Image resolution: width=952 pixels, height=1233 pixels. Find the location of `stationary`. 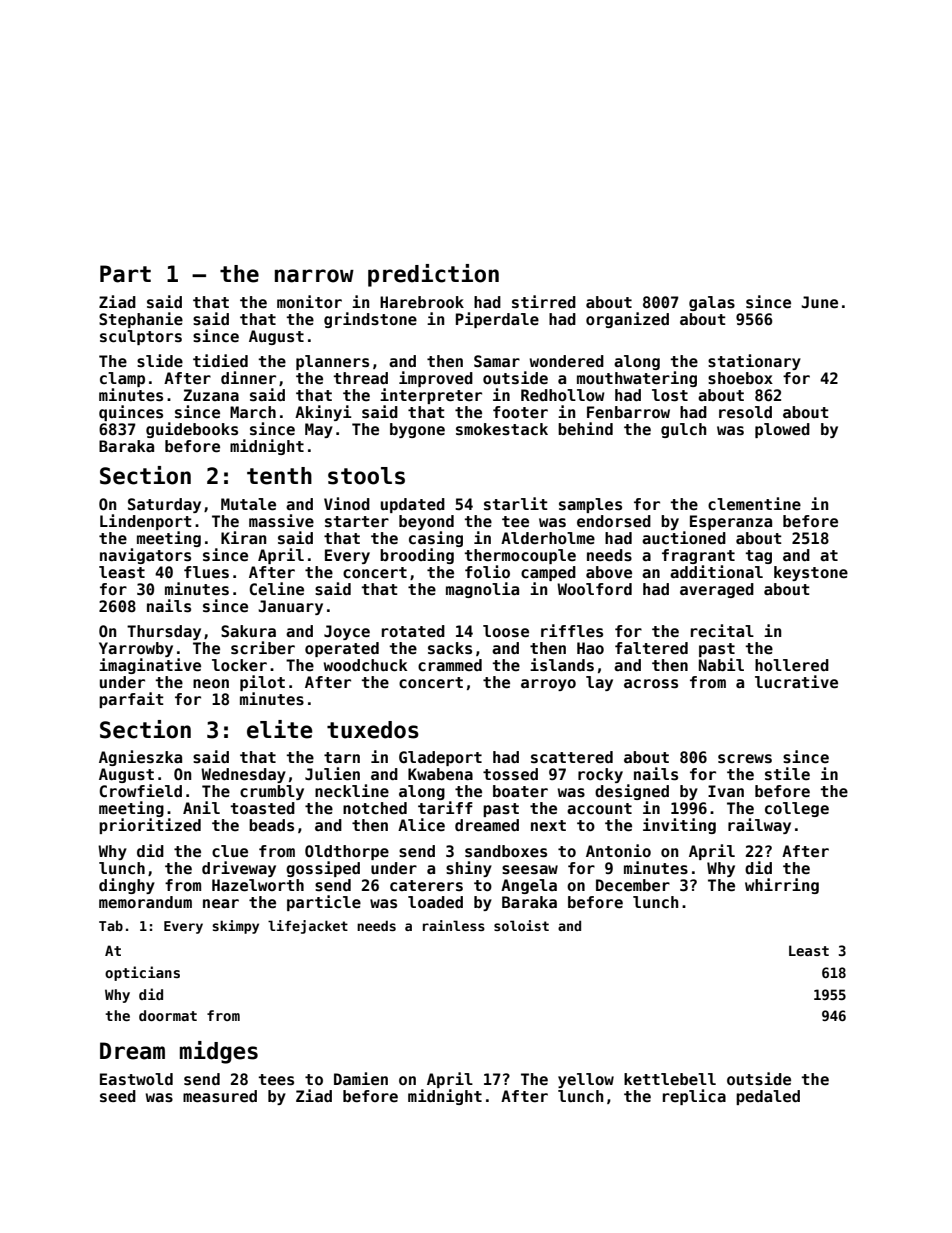

stationary is located at coordinates (754, 362).
